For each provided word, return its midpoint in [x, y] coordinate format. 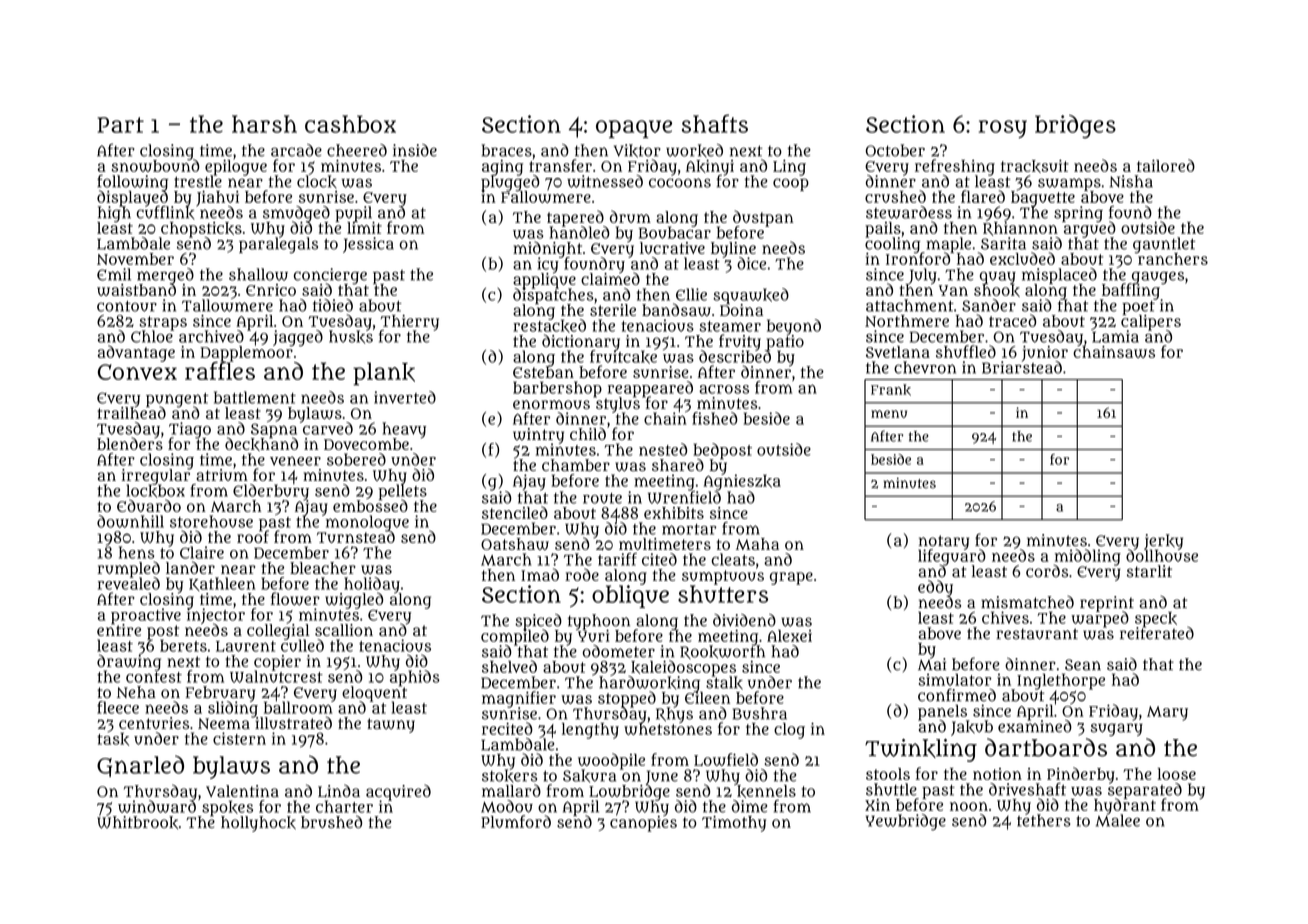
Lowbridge [629, 792]
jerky [1163, 542]
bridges [1075, 127]
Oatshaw [515, 544]
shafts [715, 123]
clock [317, 182]
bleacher [323, 568]
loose [1176, 774]
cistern [239, 738]
